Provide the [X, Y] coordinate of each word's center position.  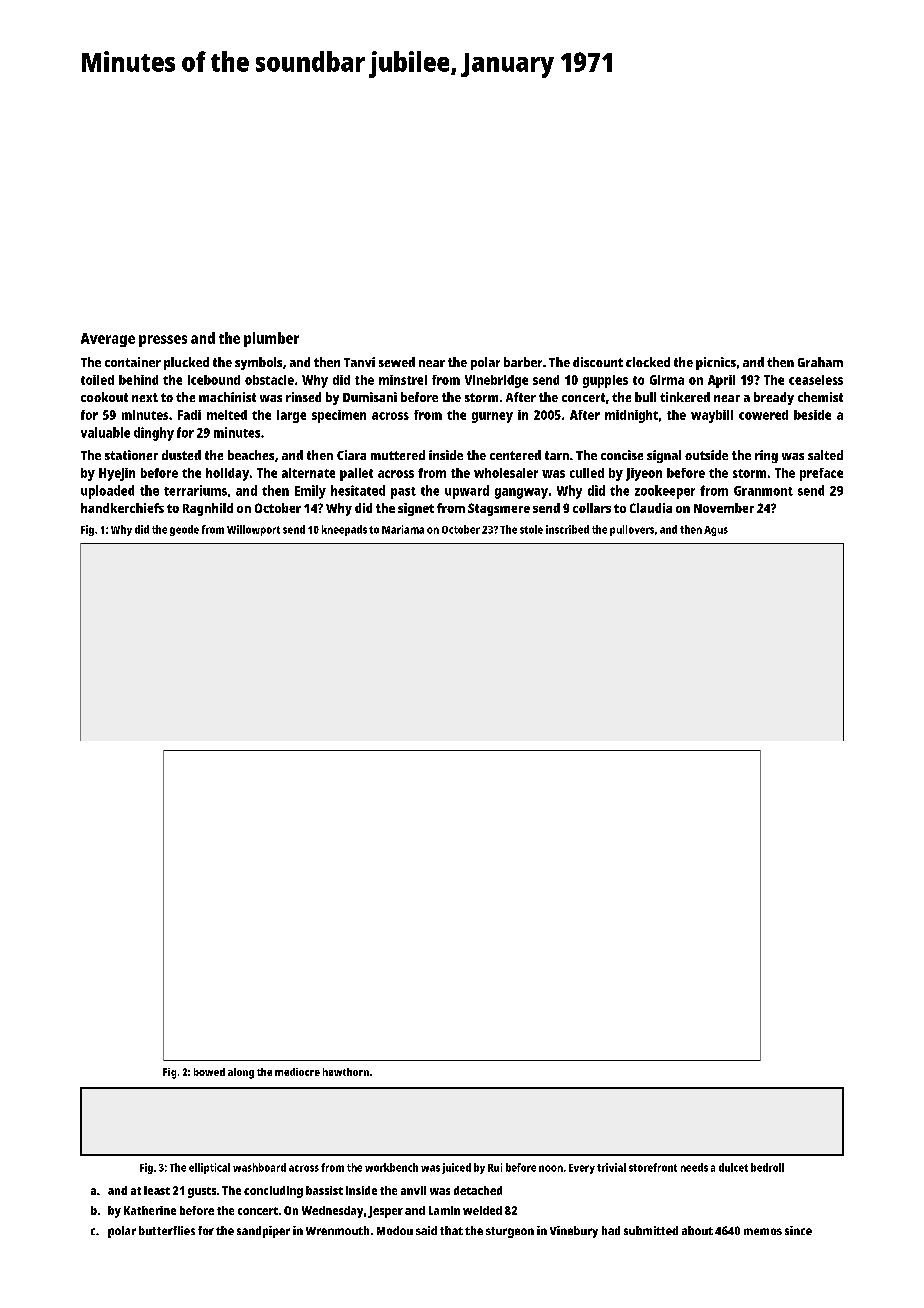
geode [184, 530]
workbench [391, 1167]
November [724, 508]
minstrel [403, 380]
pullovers [632, 530]
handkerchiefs [122, 508]
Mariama [403, 529]
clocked [648, 362]
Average [108, 340]
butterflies [167, 1230]
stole [531, 529]
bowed [209, 1072]
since [798, 1230]
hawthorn [346, 1072]
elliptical [209, 1168]
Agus [716, 531]
